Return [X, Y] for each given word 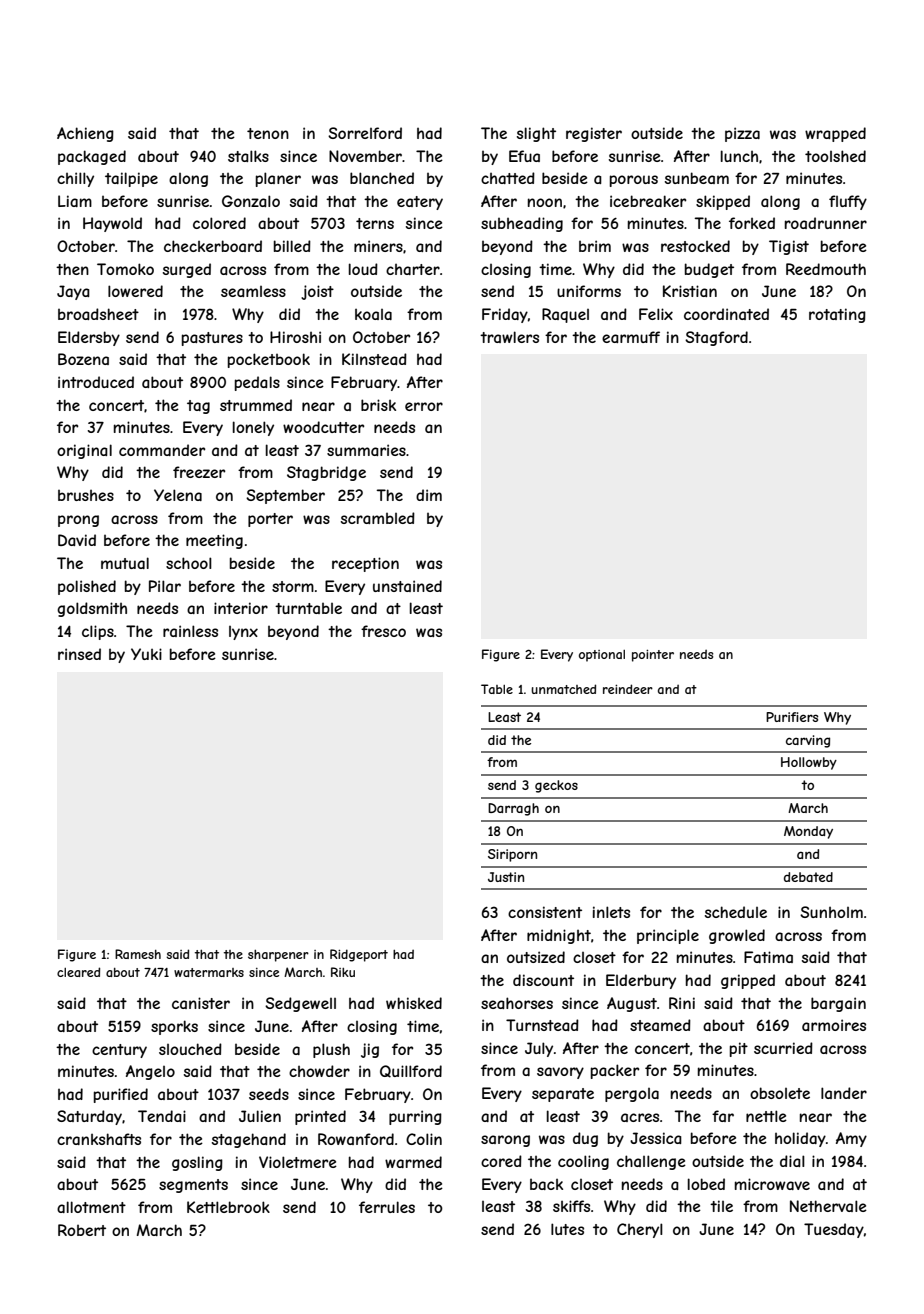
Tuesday [834, 1230]
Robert [82, 1230]
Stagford [716, 338]
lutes [567, 1229]
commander [162, 450]
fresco [383, 631]
